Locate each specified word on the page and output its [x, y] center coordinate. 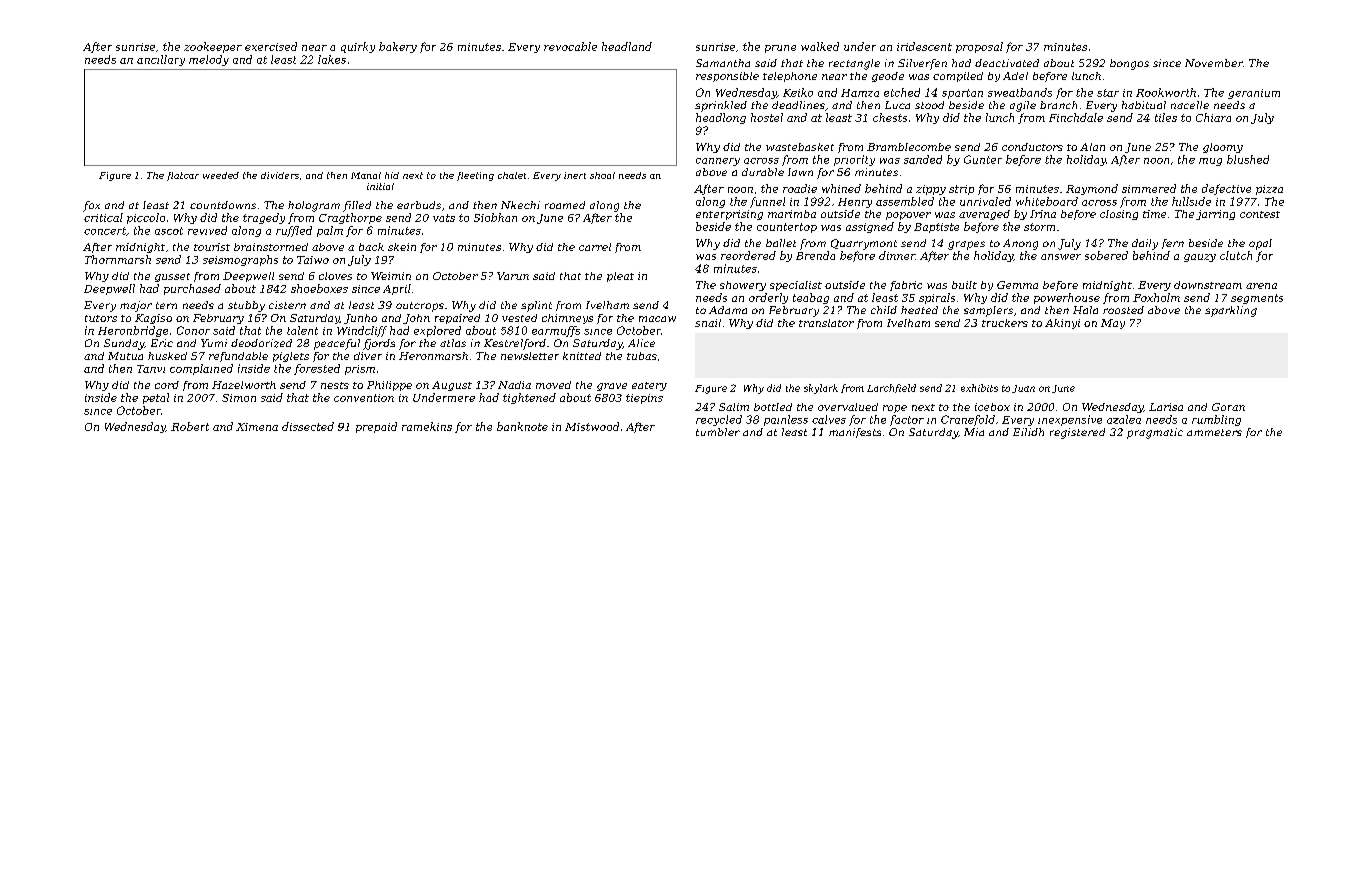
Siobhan [495, 217]
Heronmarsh [433, 356]
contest [1260, 214]
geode [888, 77]
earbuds [419, 205]
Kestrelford [515, 344]
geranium [1254, 94]
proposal [979, 47]
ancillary [161, 60]
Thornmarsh [118, 259]
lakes [332, 59]
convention [364, 398]
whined [841, 188]
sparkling [1231, 311]
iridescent [924, 46]
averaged [984, 215]
